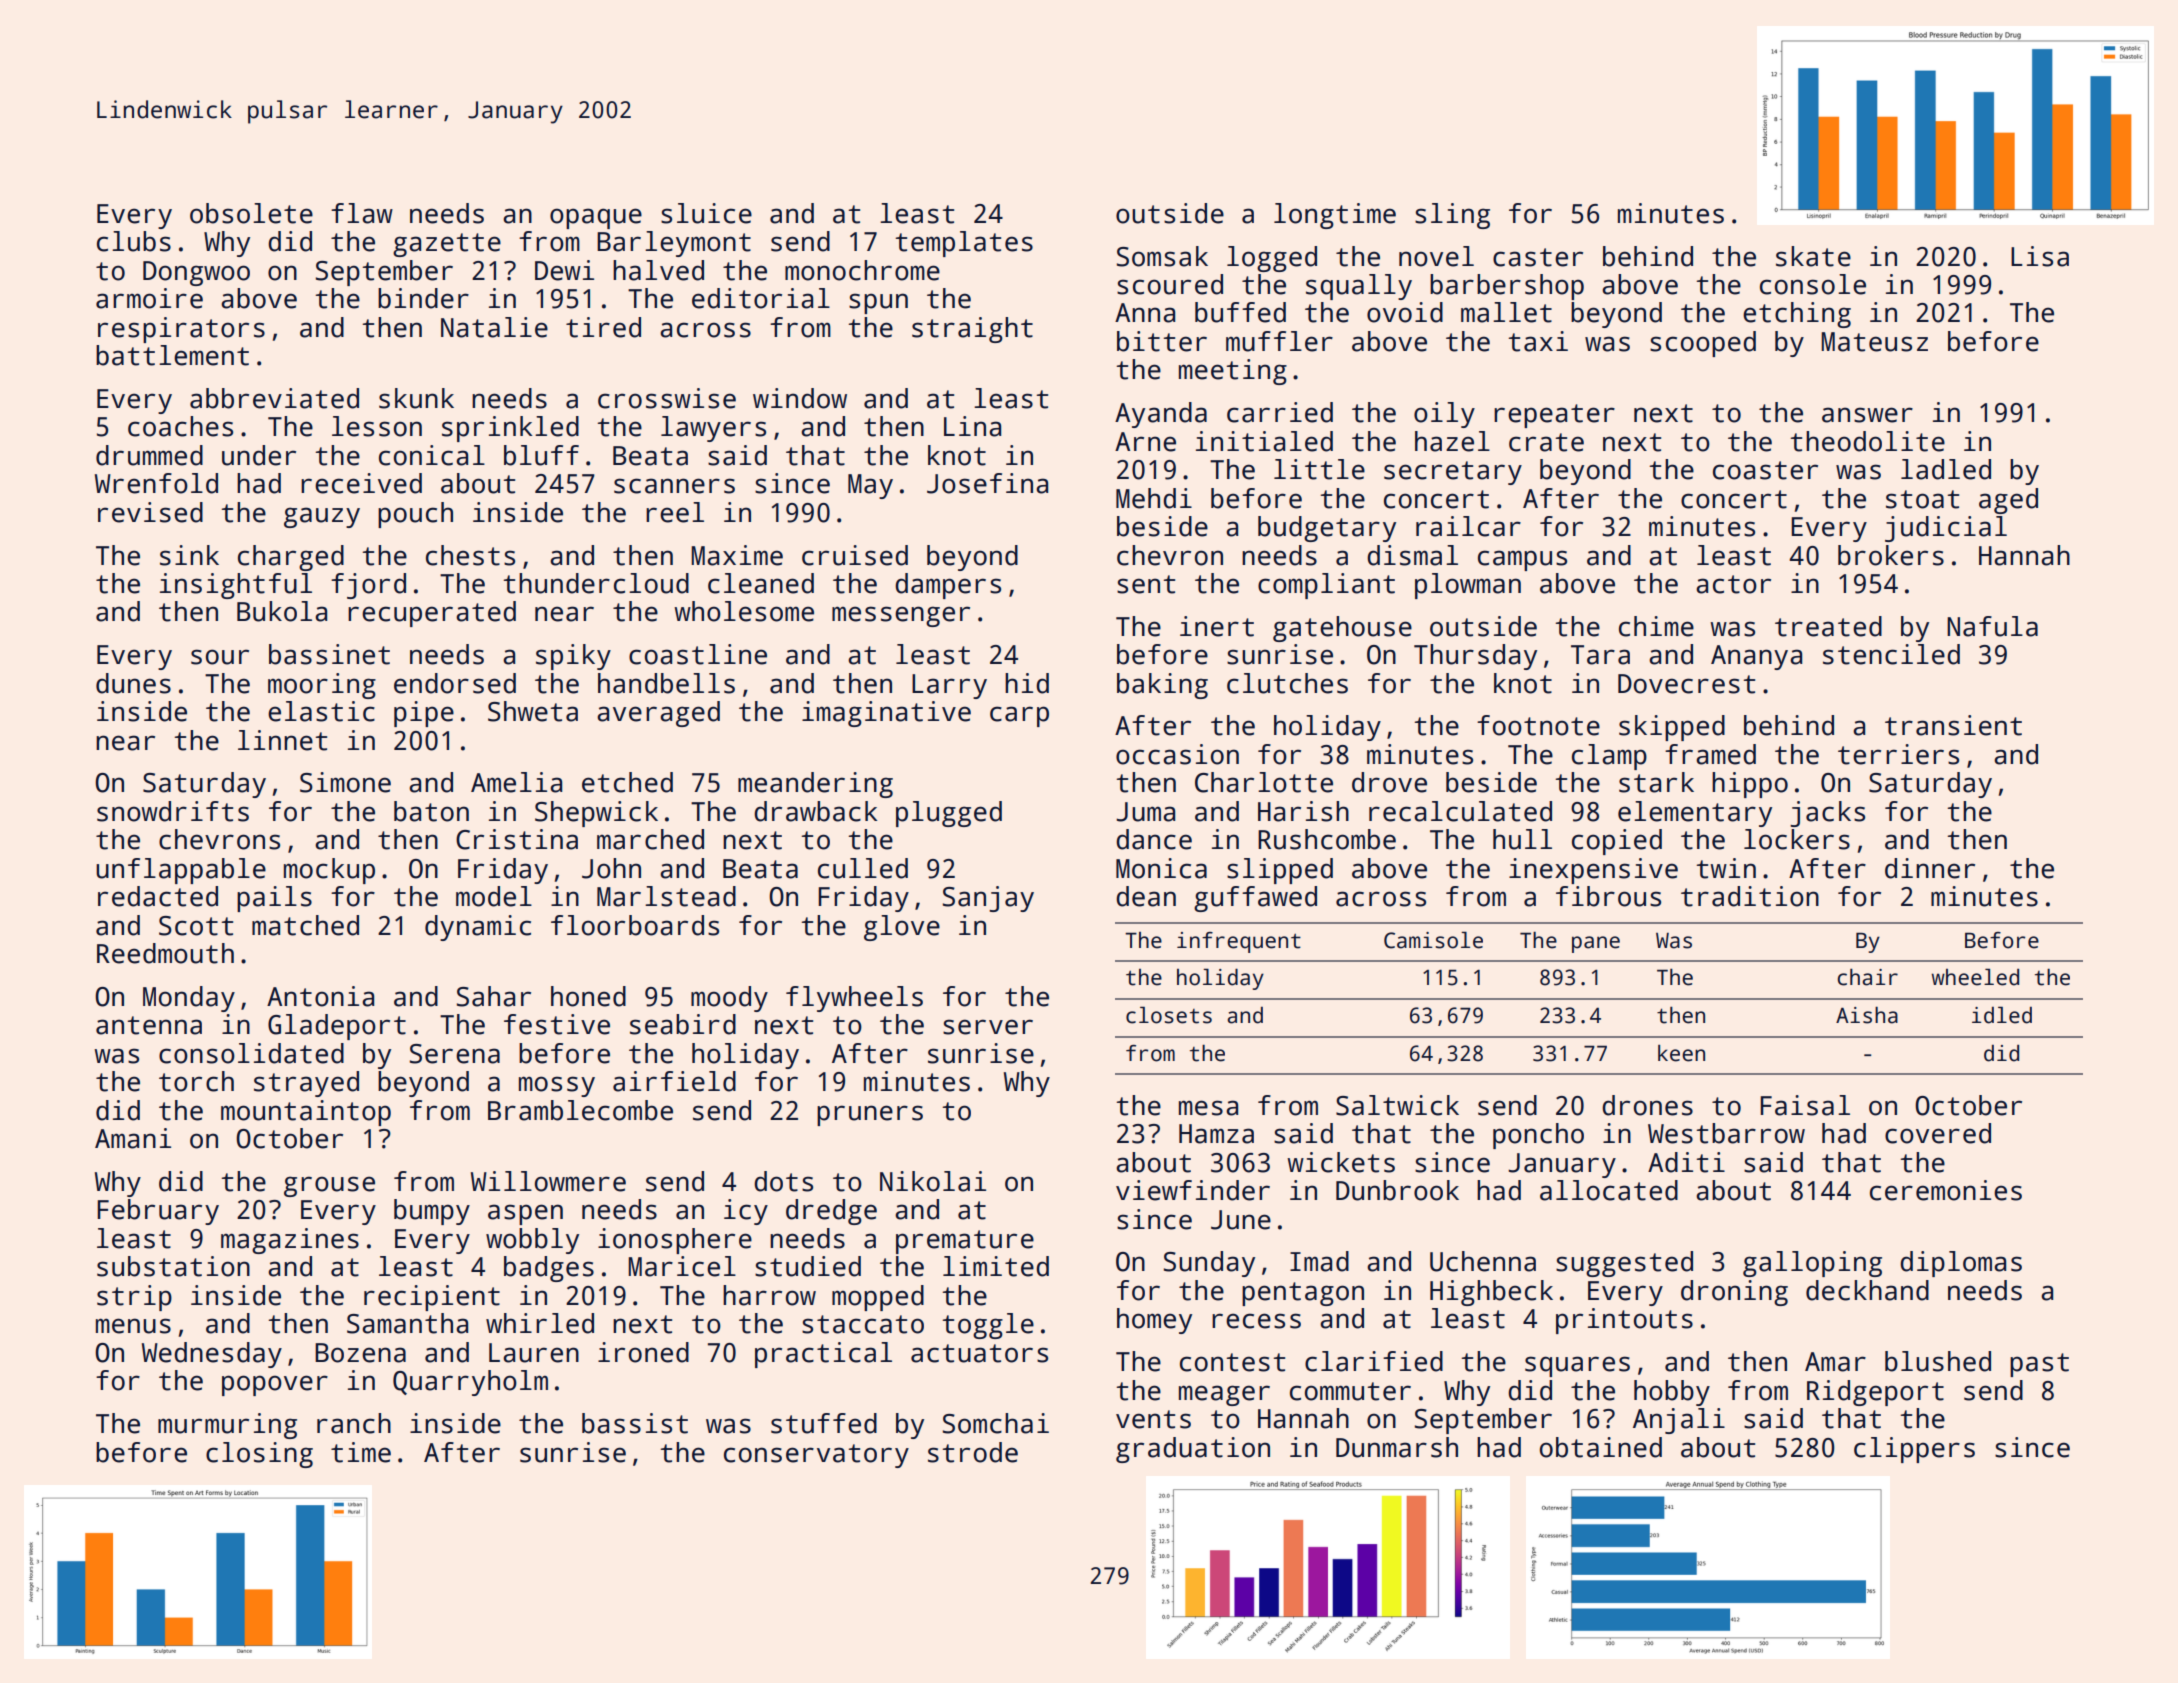 Image resolution: width=2178 pixels, height=1683 pixels. I want to click on matched, so click(305, 925).
